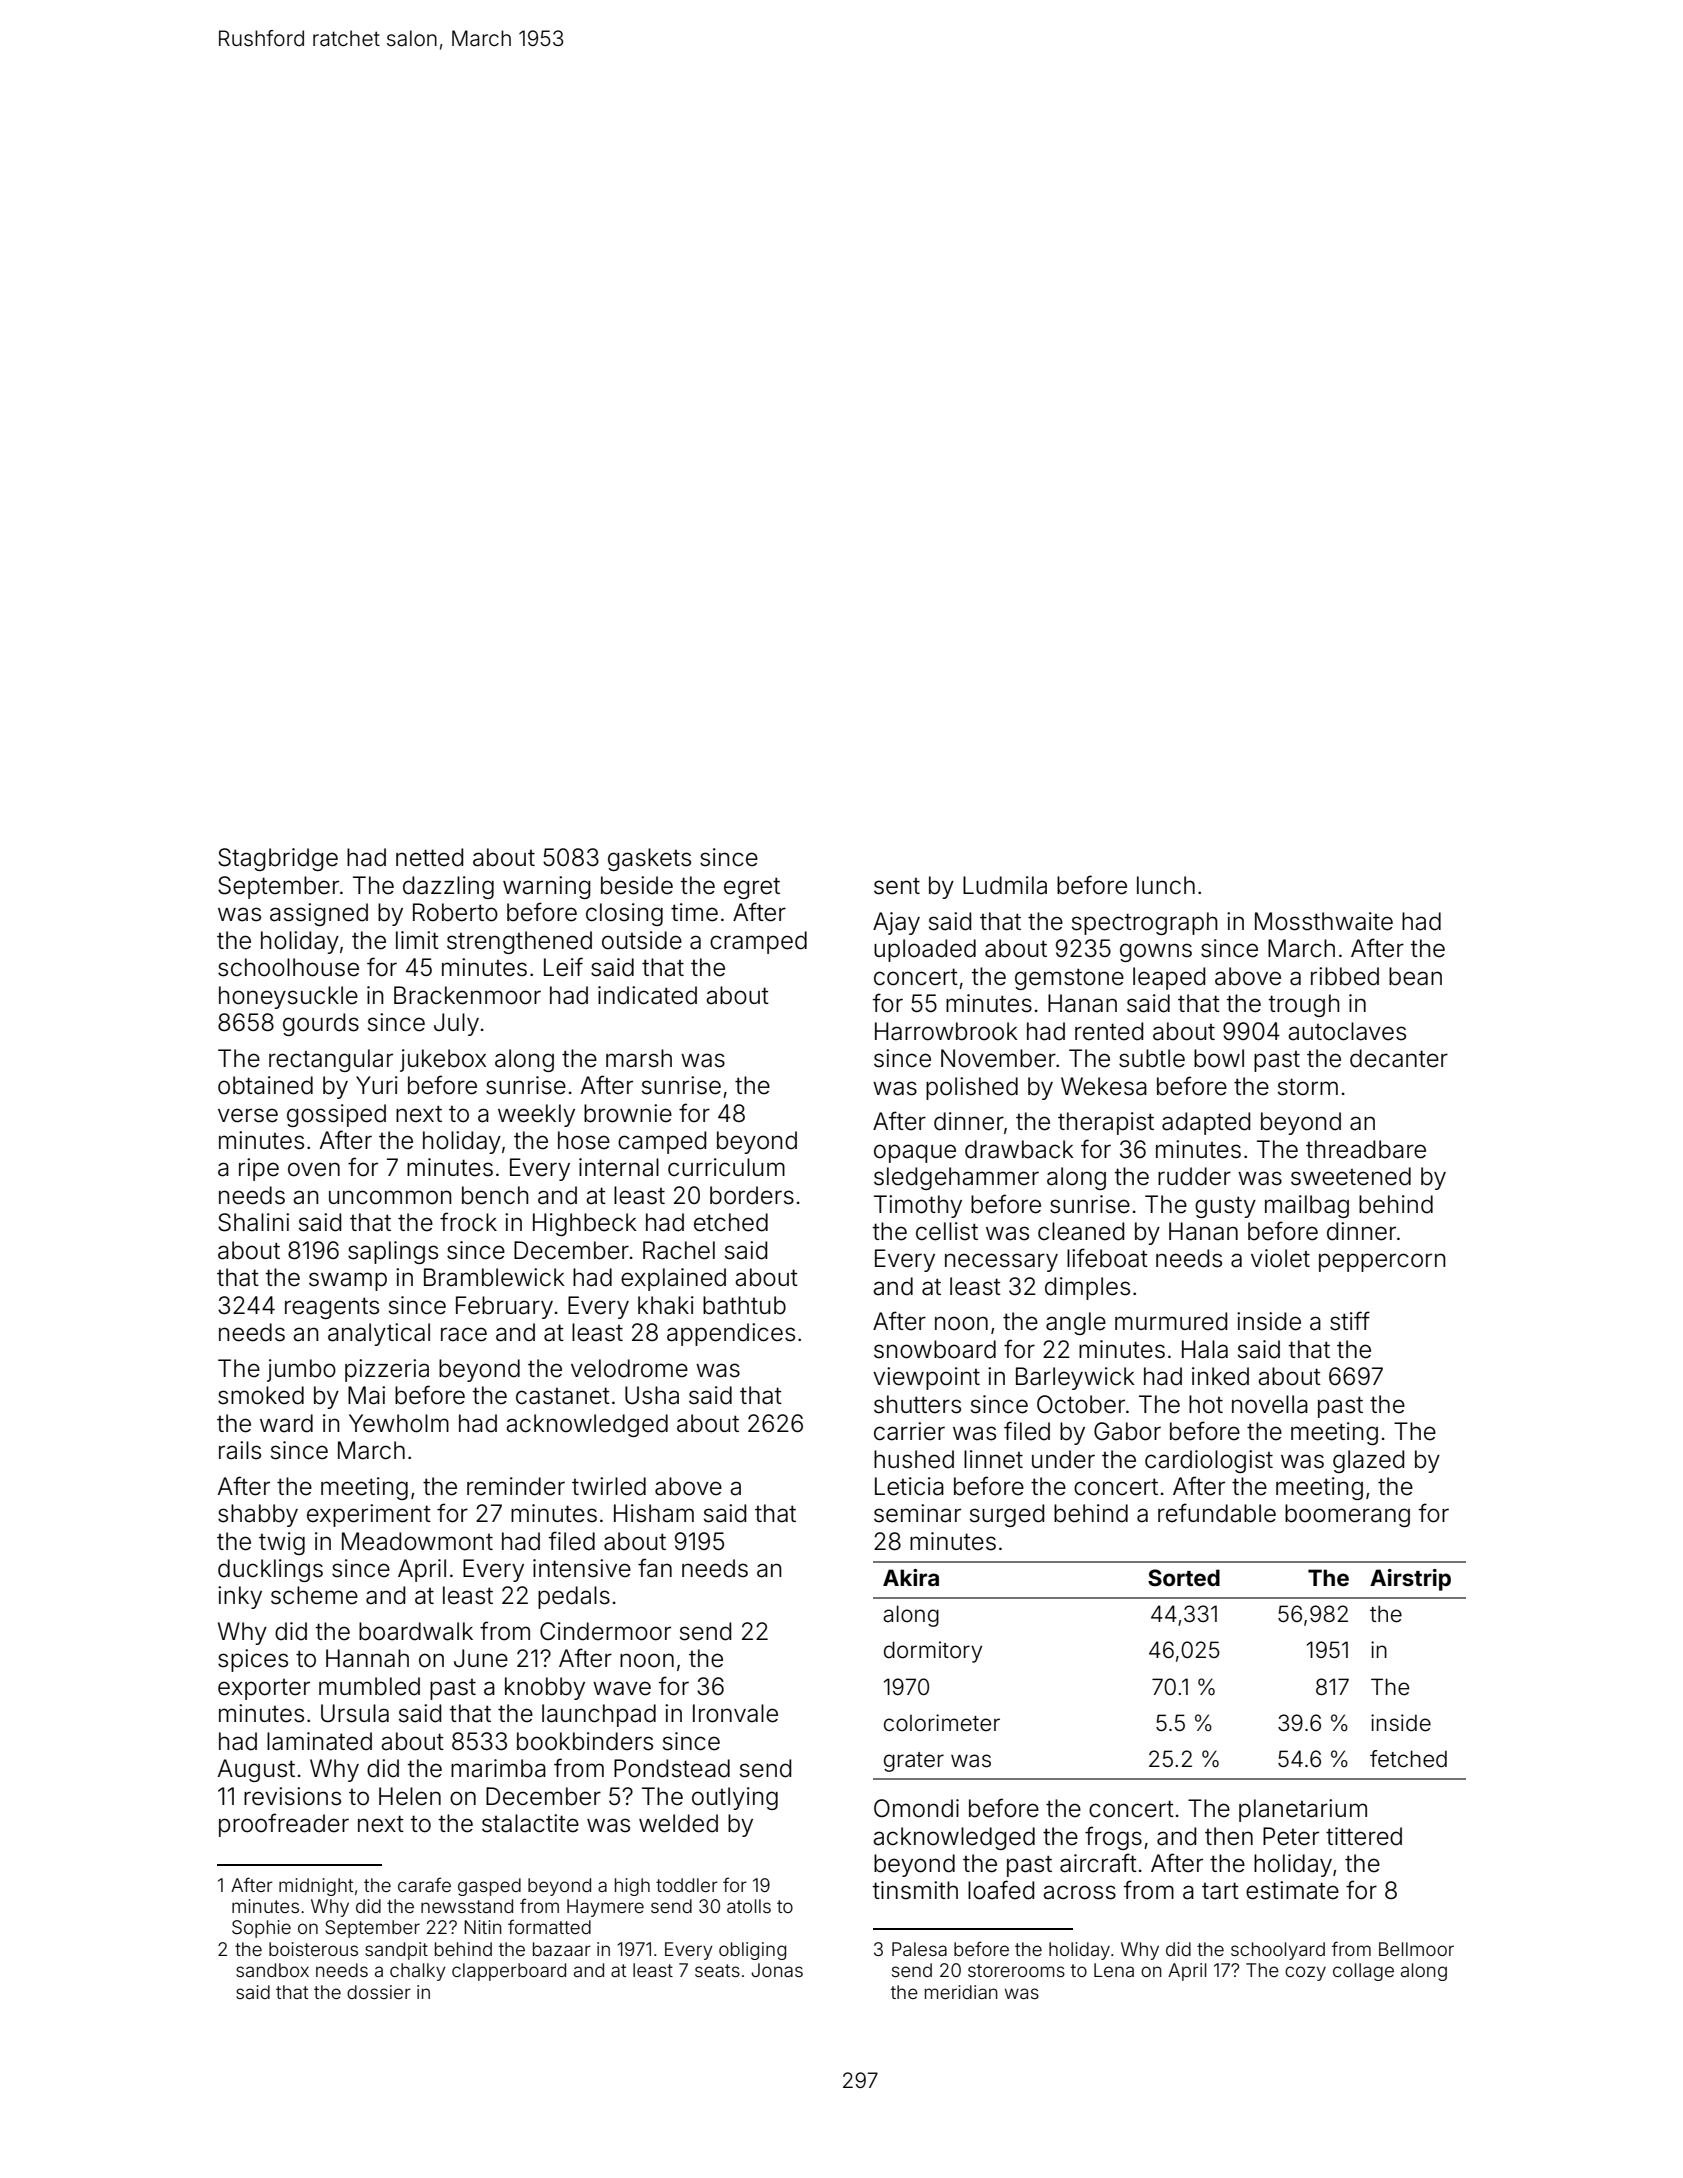 Image resolution: width=1683 pixels, height=2178 pixels. Describe the element at coordinates (379, 1992) in the page. I see `dossier` at that location.
